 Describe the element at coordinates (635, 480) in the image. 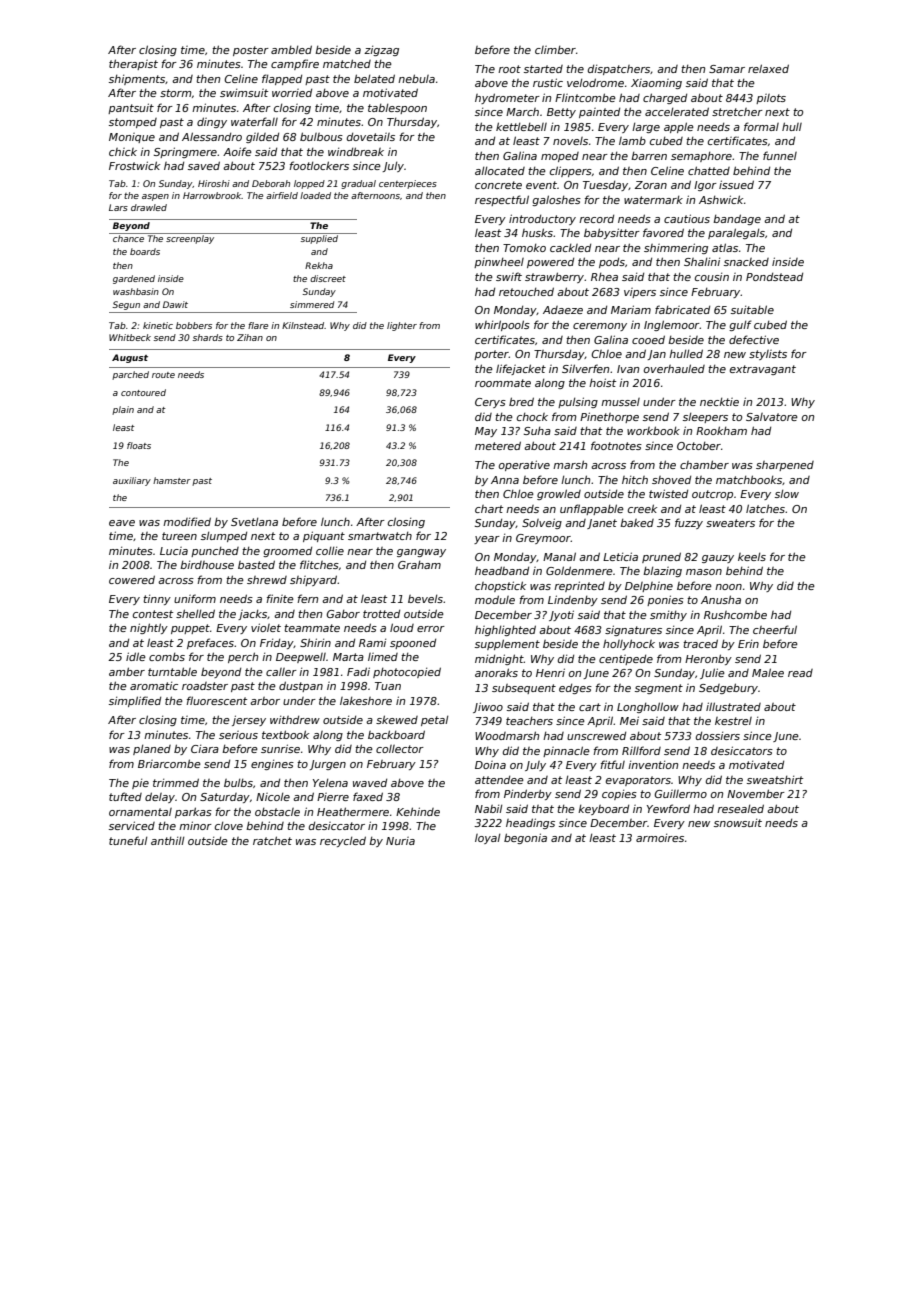

I see `hitch` at that location.
